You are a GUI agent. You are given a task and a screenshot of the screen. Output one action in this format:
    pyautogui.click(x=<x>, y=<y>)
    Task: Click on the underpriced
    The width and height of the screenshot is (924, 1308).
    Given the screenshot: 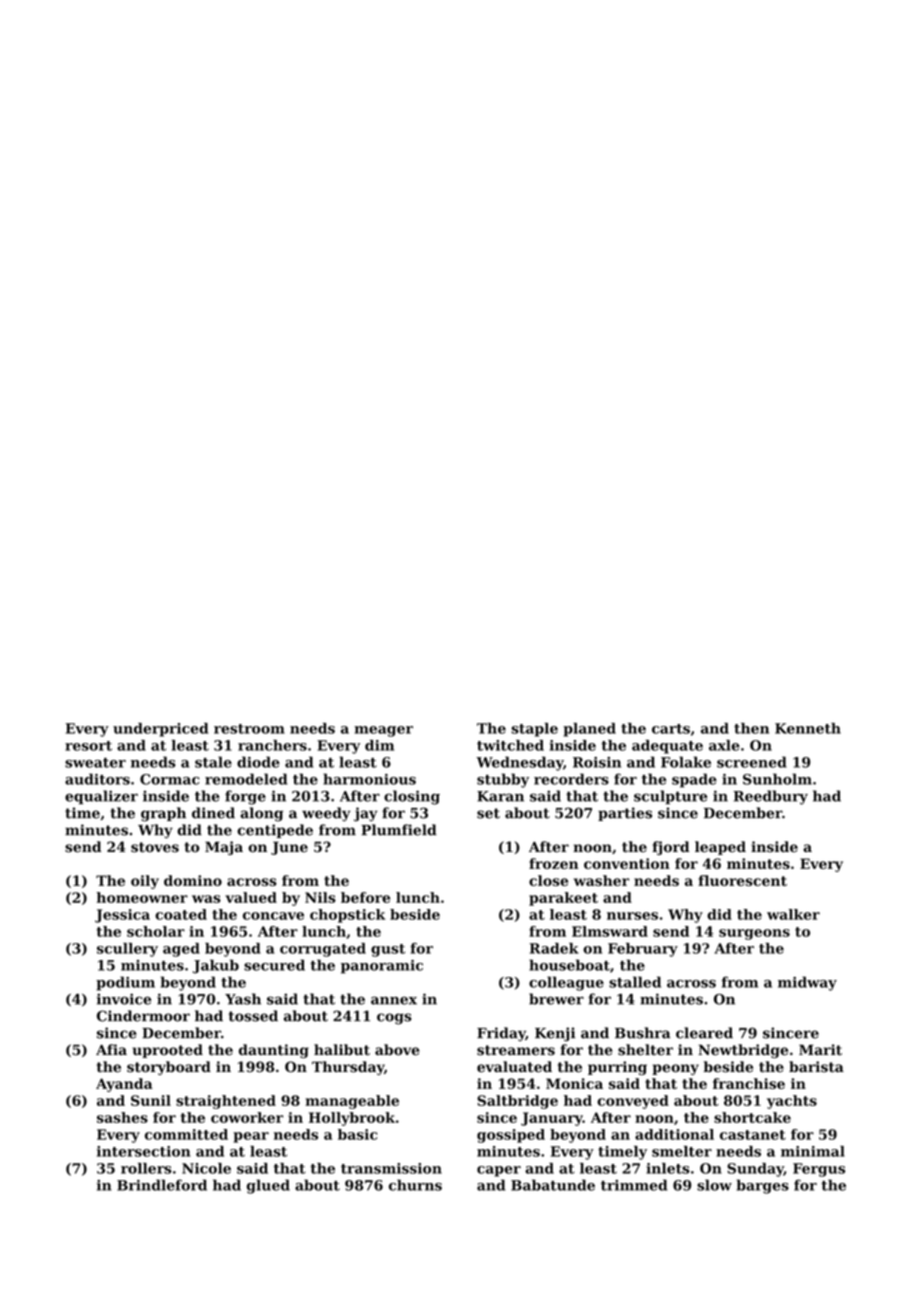 What is the action you would take?
    pyautogui.click(x=160, y=730)
